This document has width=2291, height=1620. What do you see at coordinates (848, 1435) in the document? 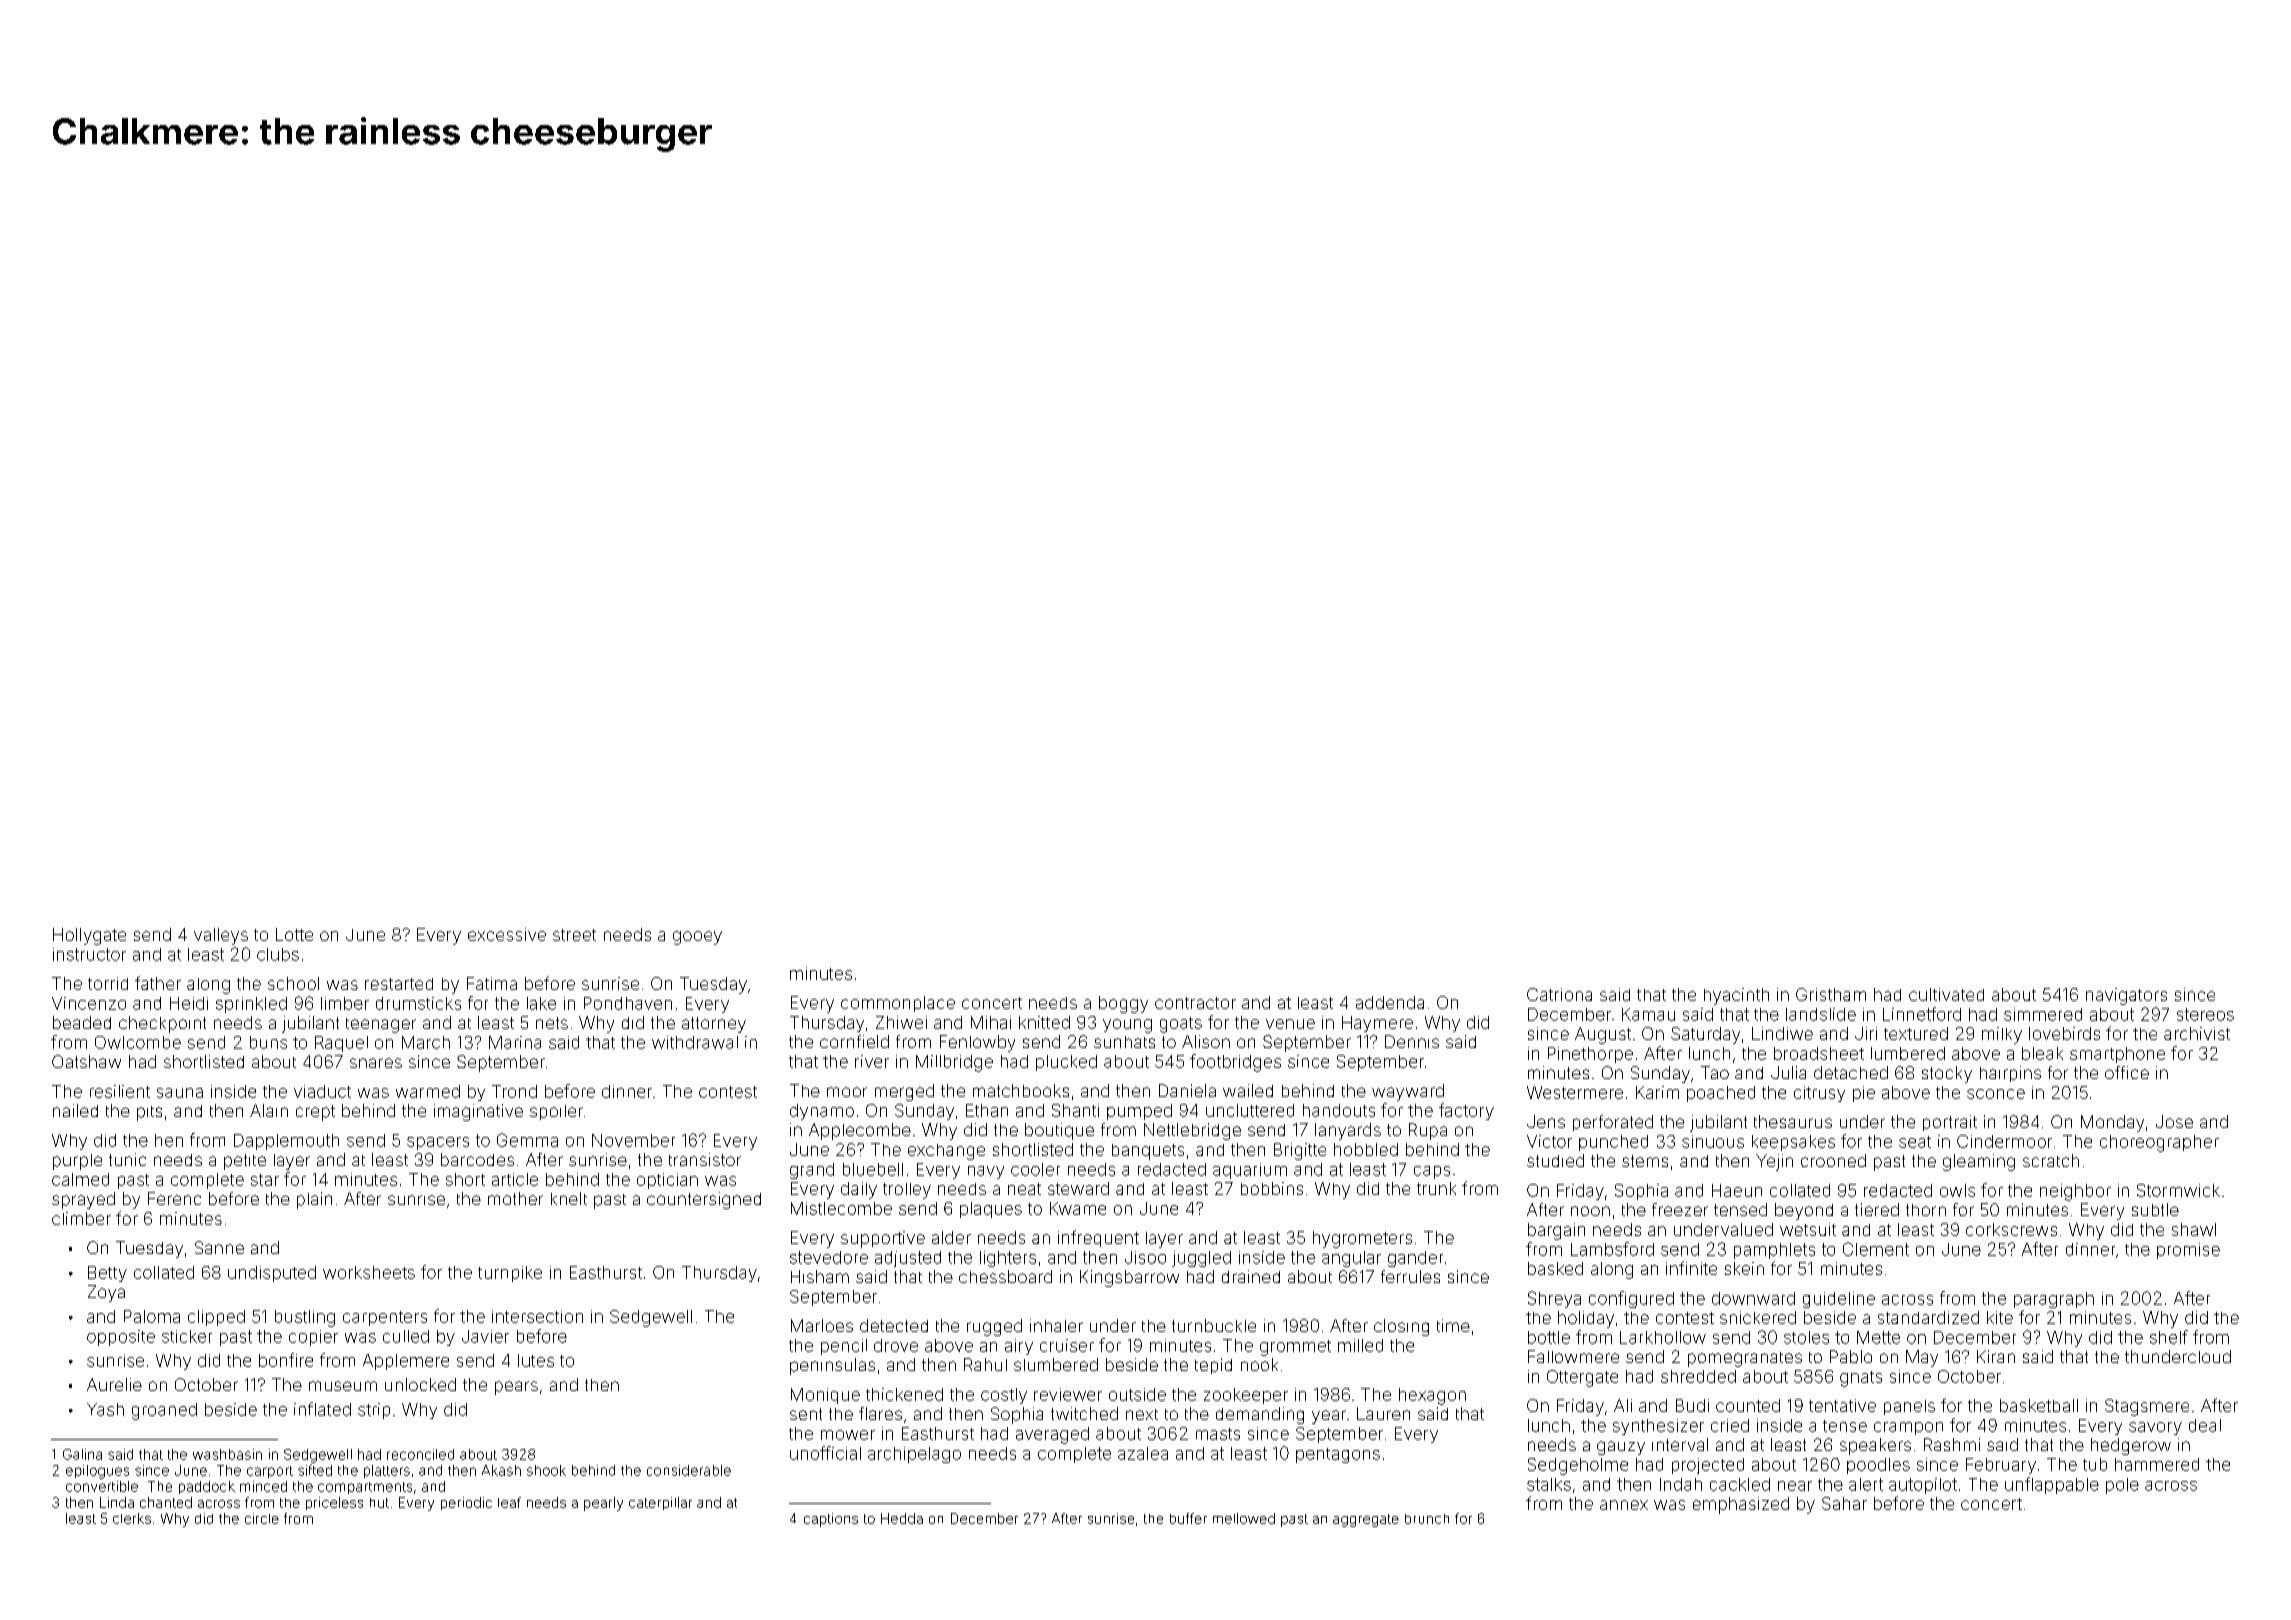
I see `mower` at bounding box center [848, 1435].
